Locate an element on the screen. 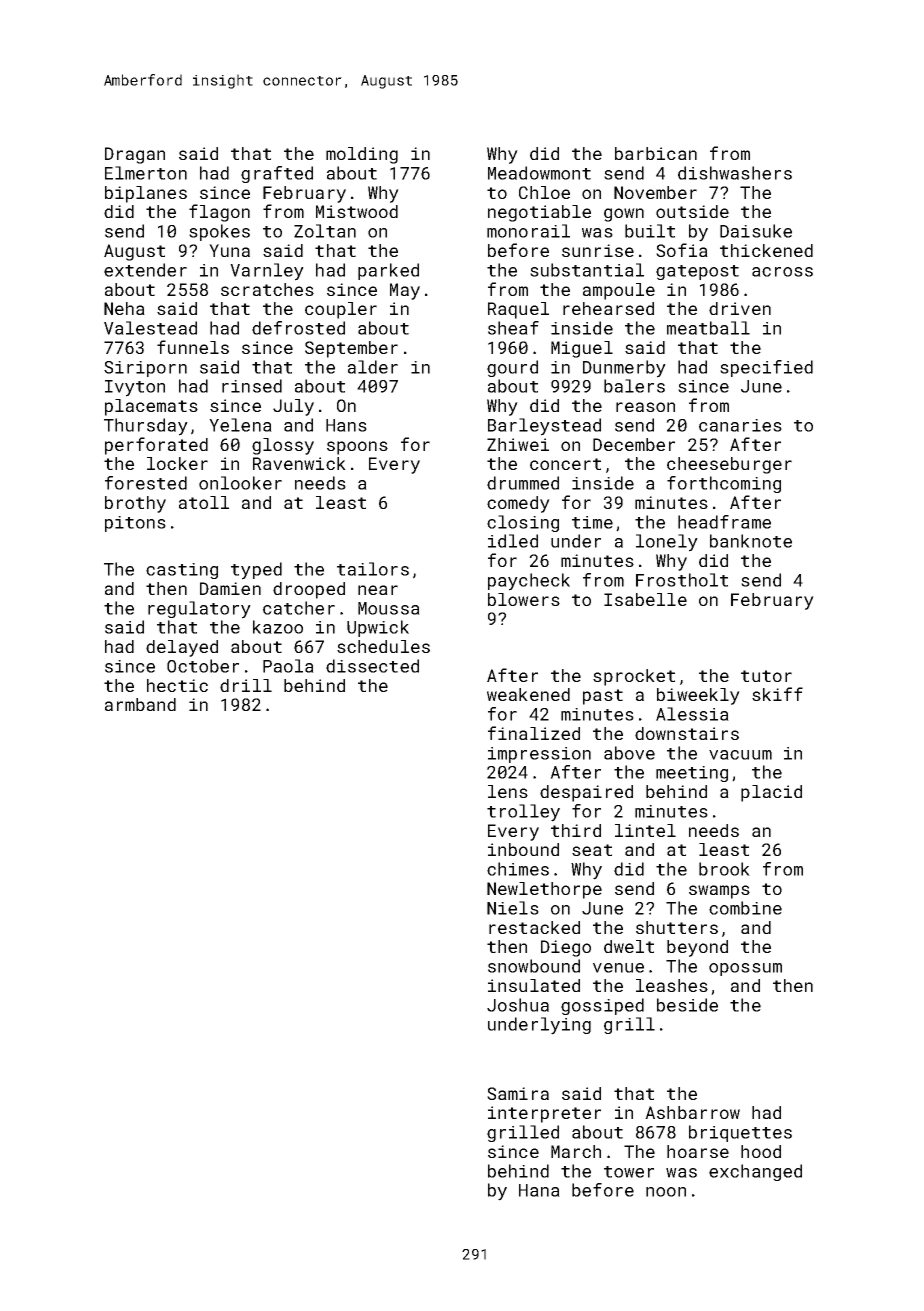 Image resolution: width=924 pixels, height=1311 pixels. Daisuke is located at coordinates (756, 231).
